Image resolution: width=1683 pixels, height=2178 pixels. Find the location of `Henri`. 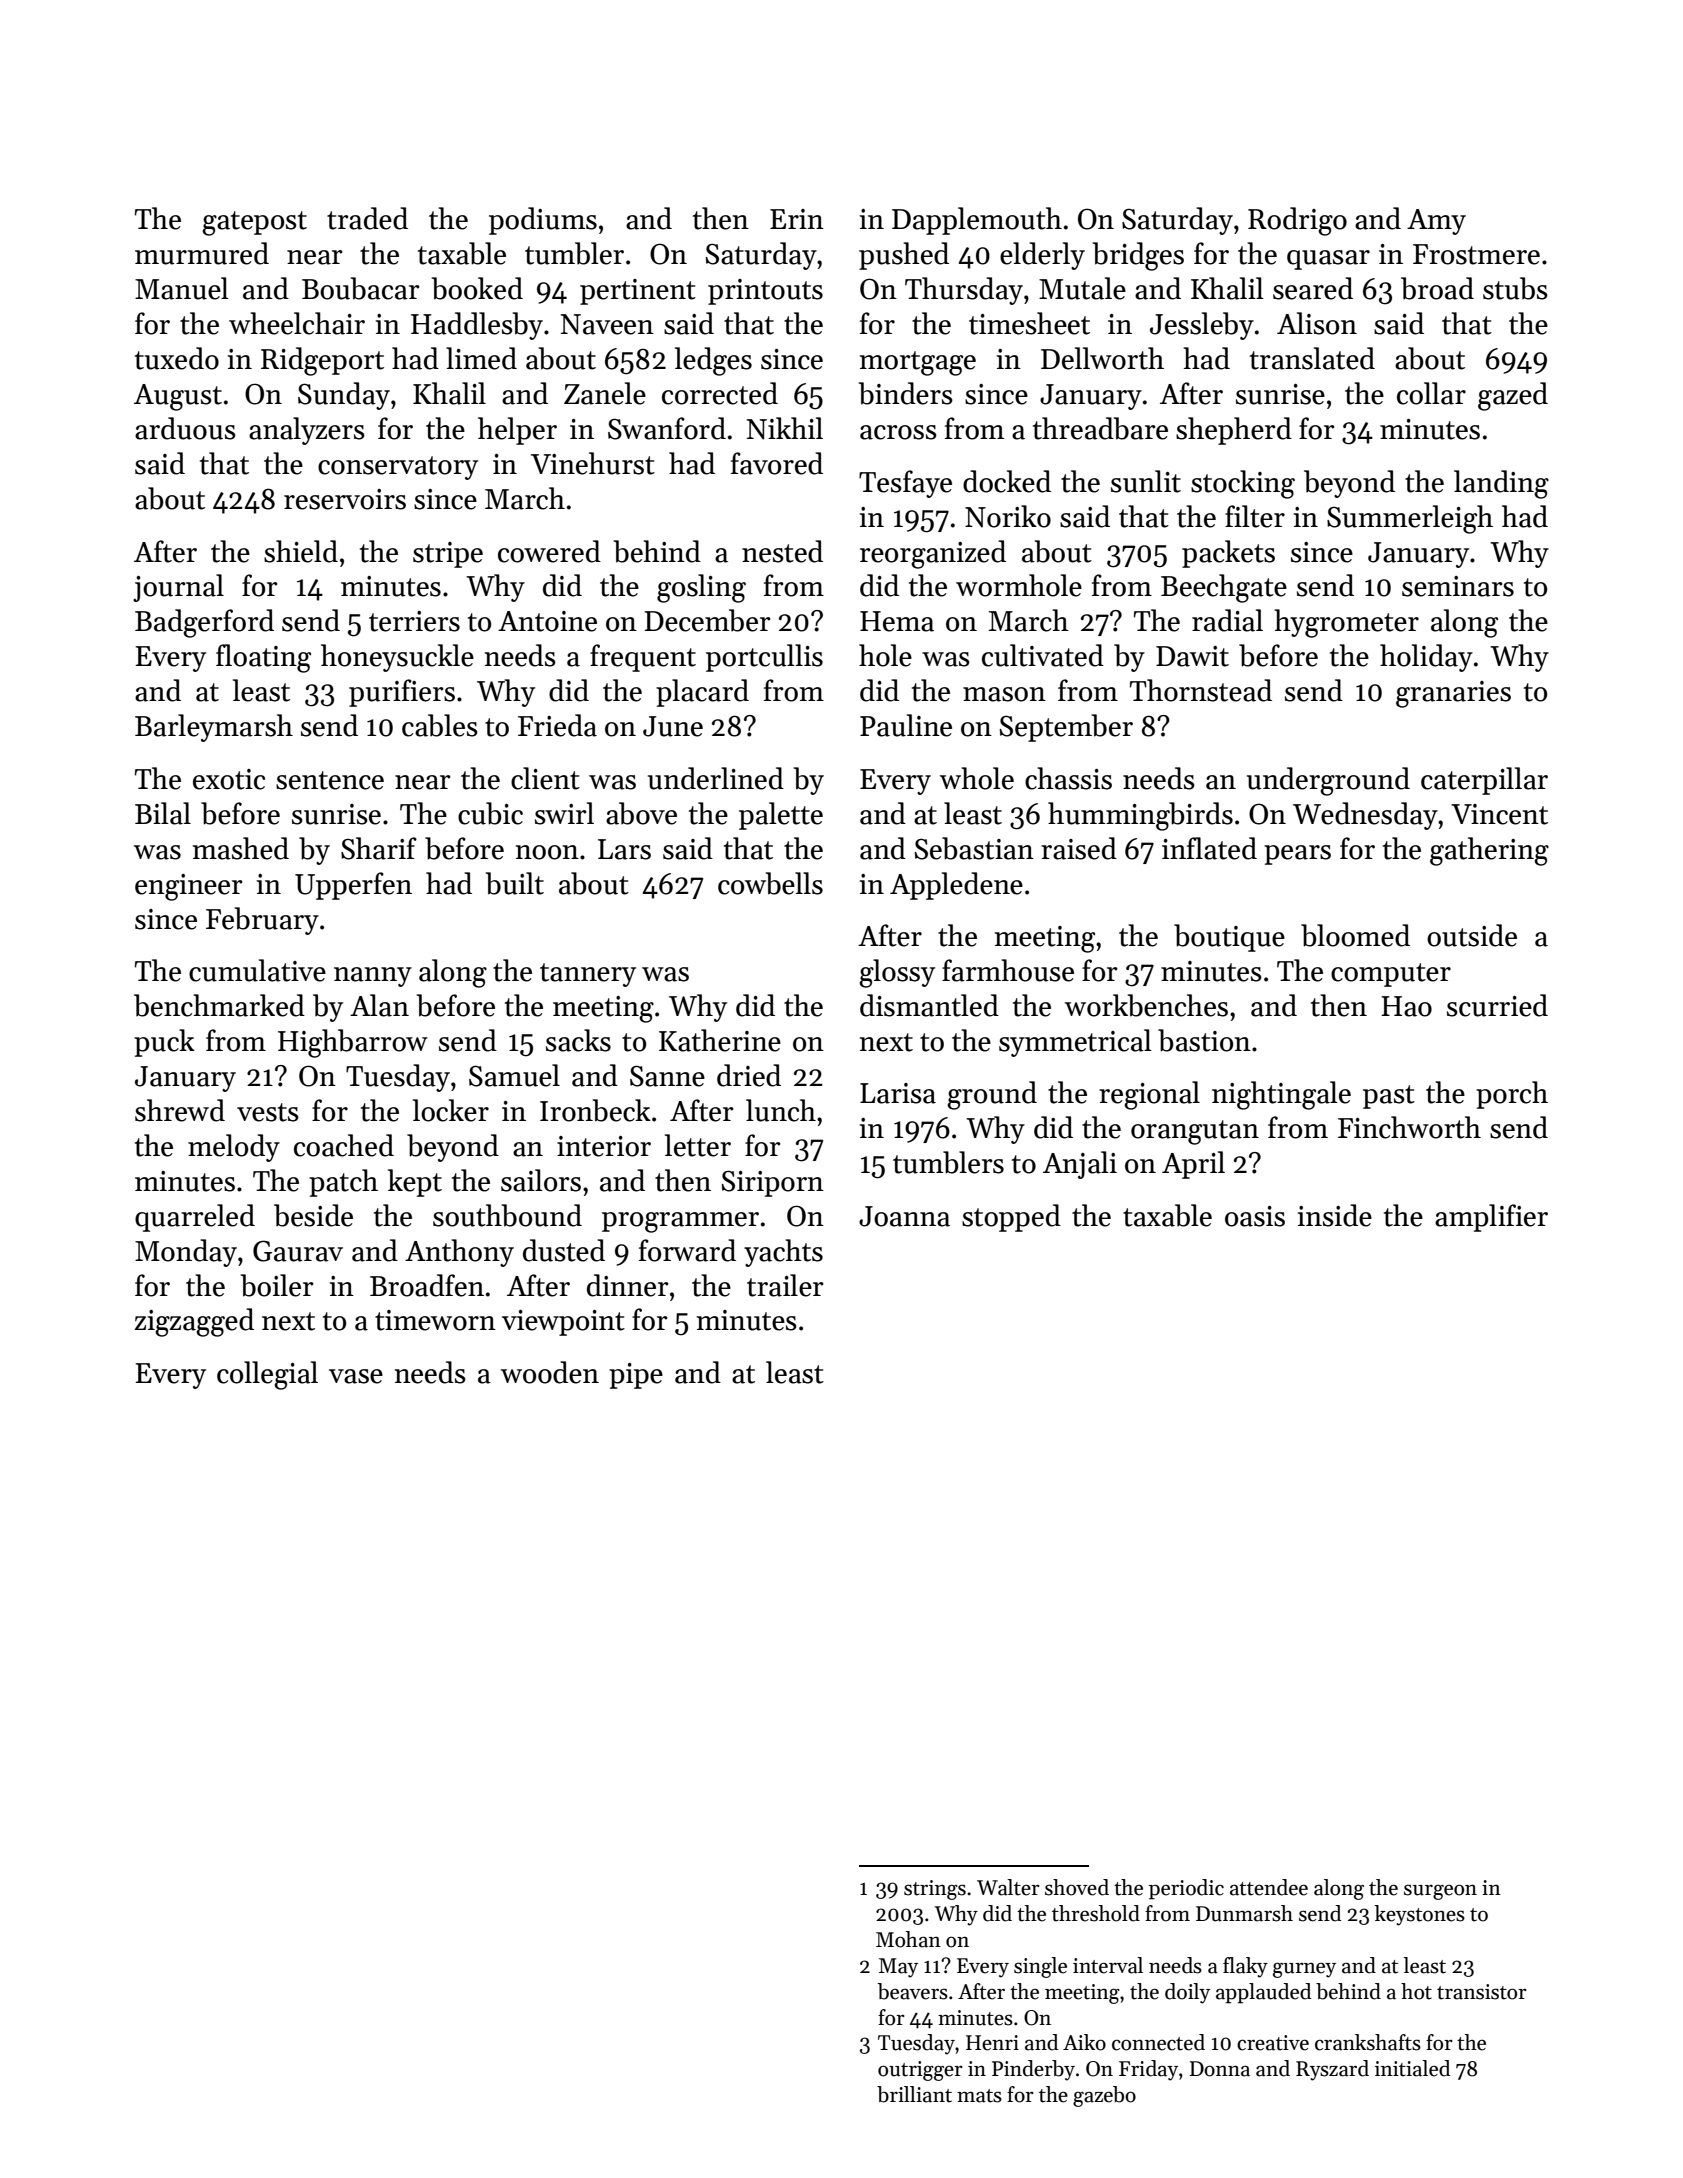

Henri is located at coordinates (992, 2043).
